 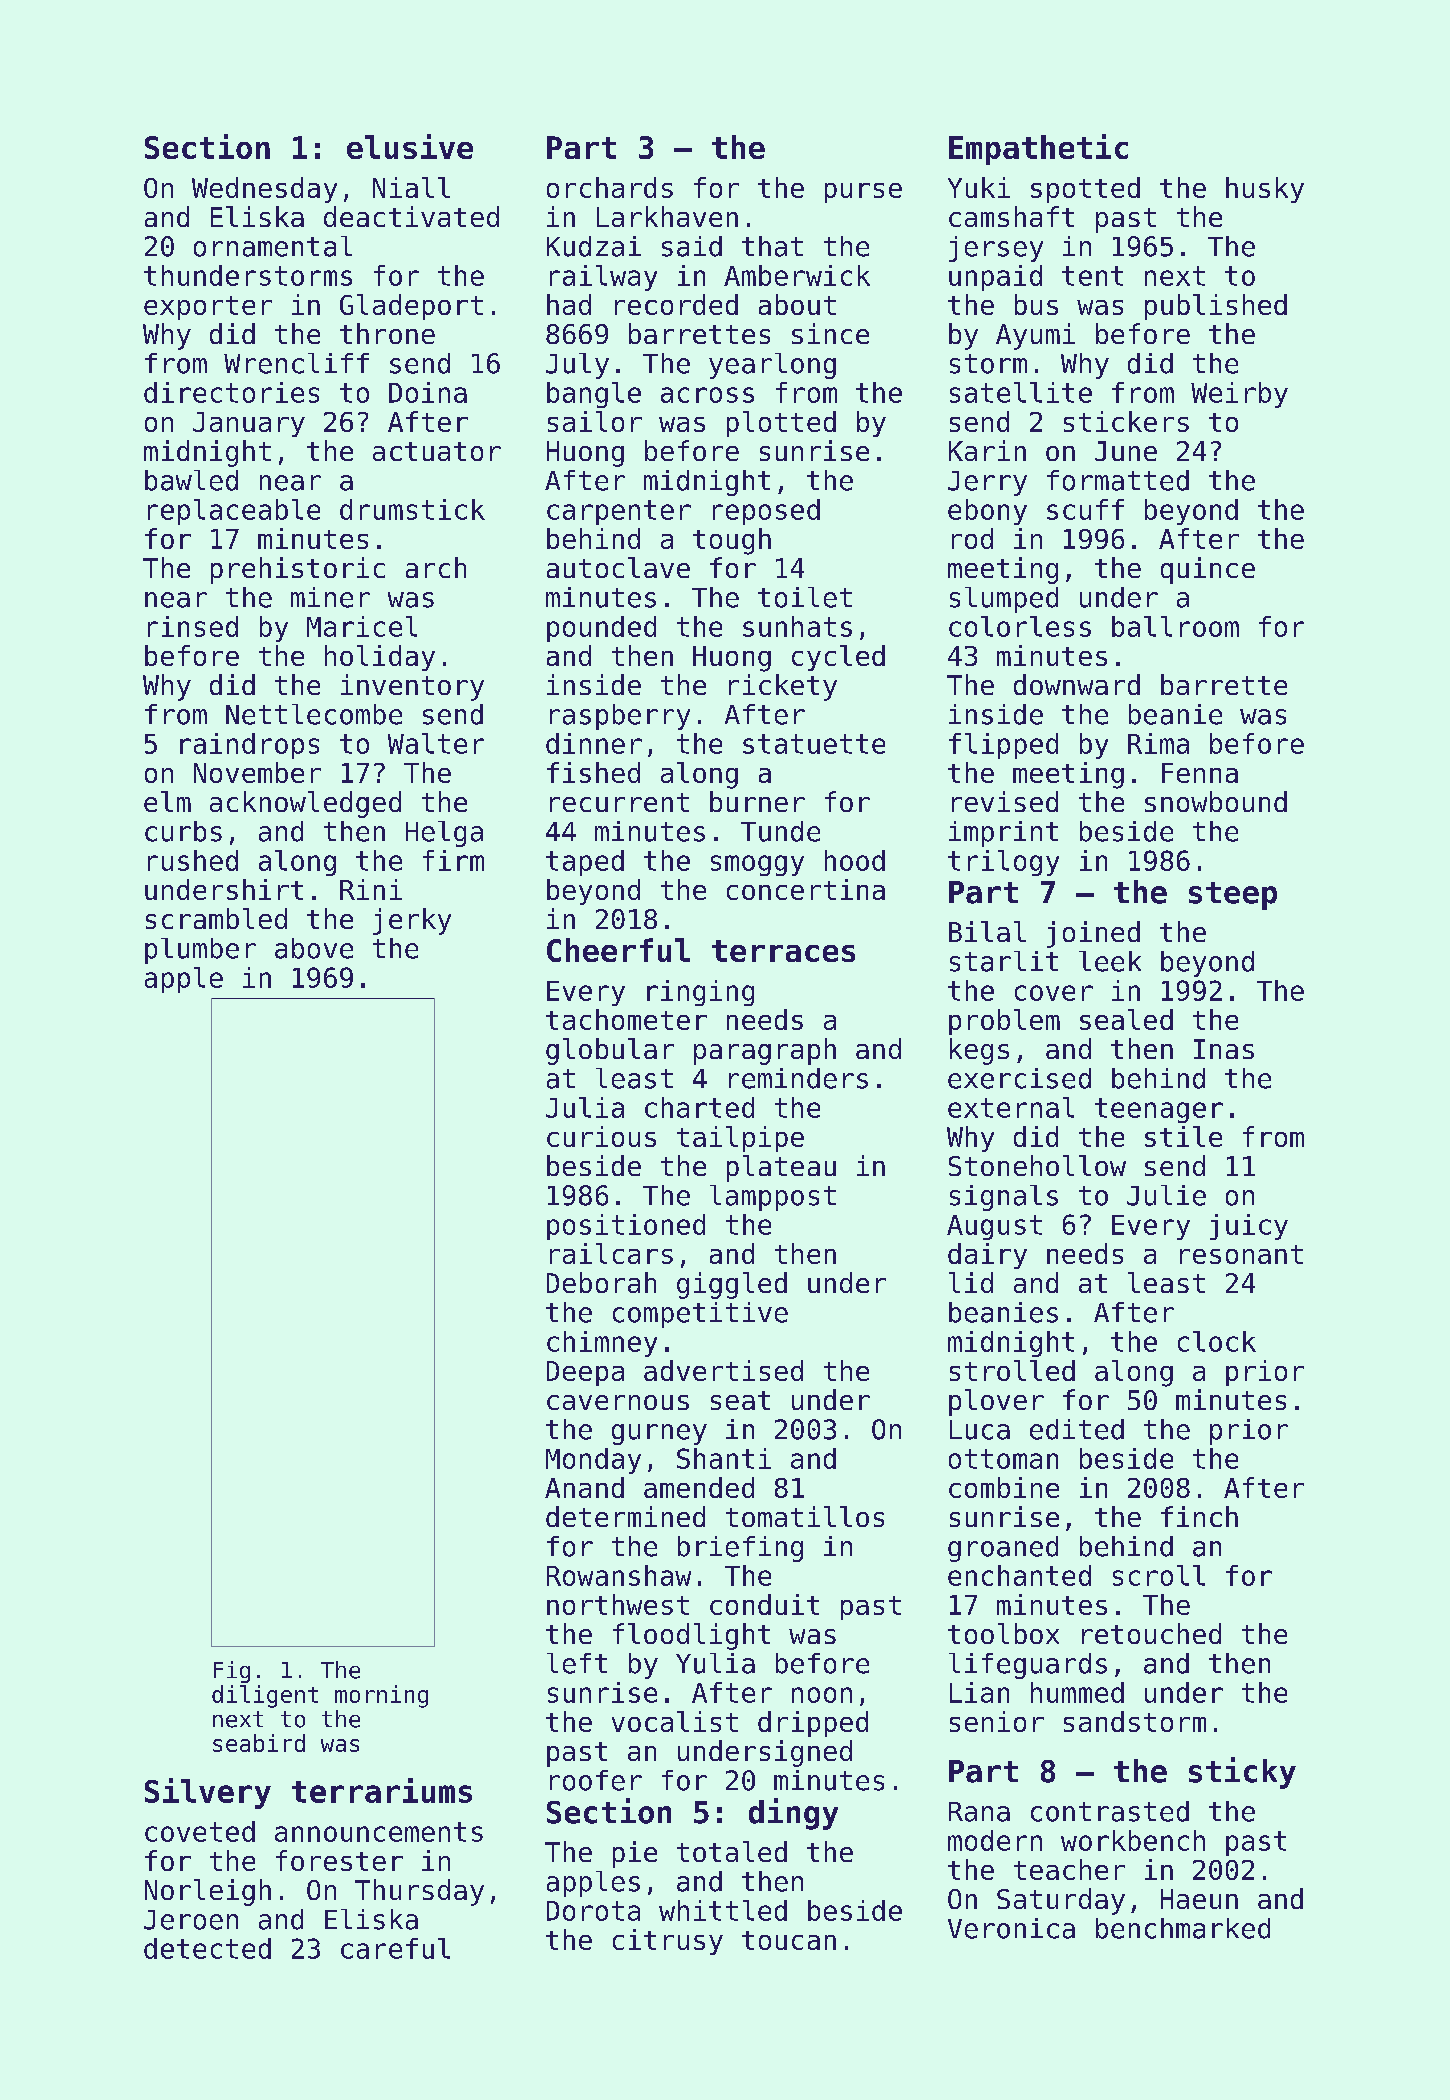 What do you see at coordinates (232, 1672) in the page?
I see `Fig` at bounding box center [232, 1672].
